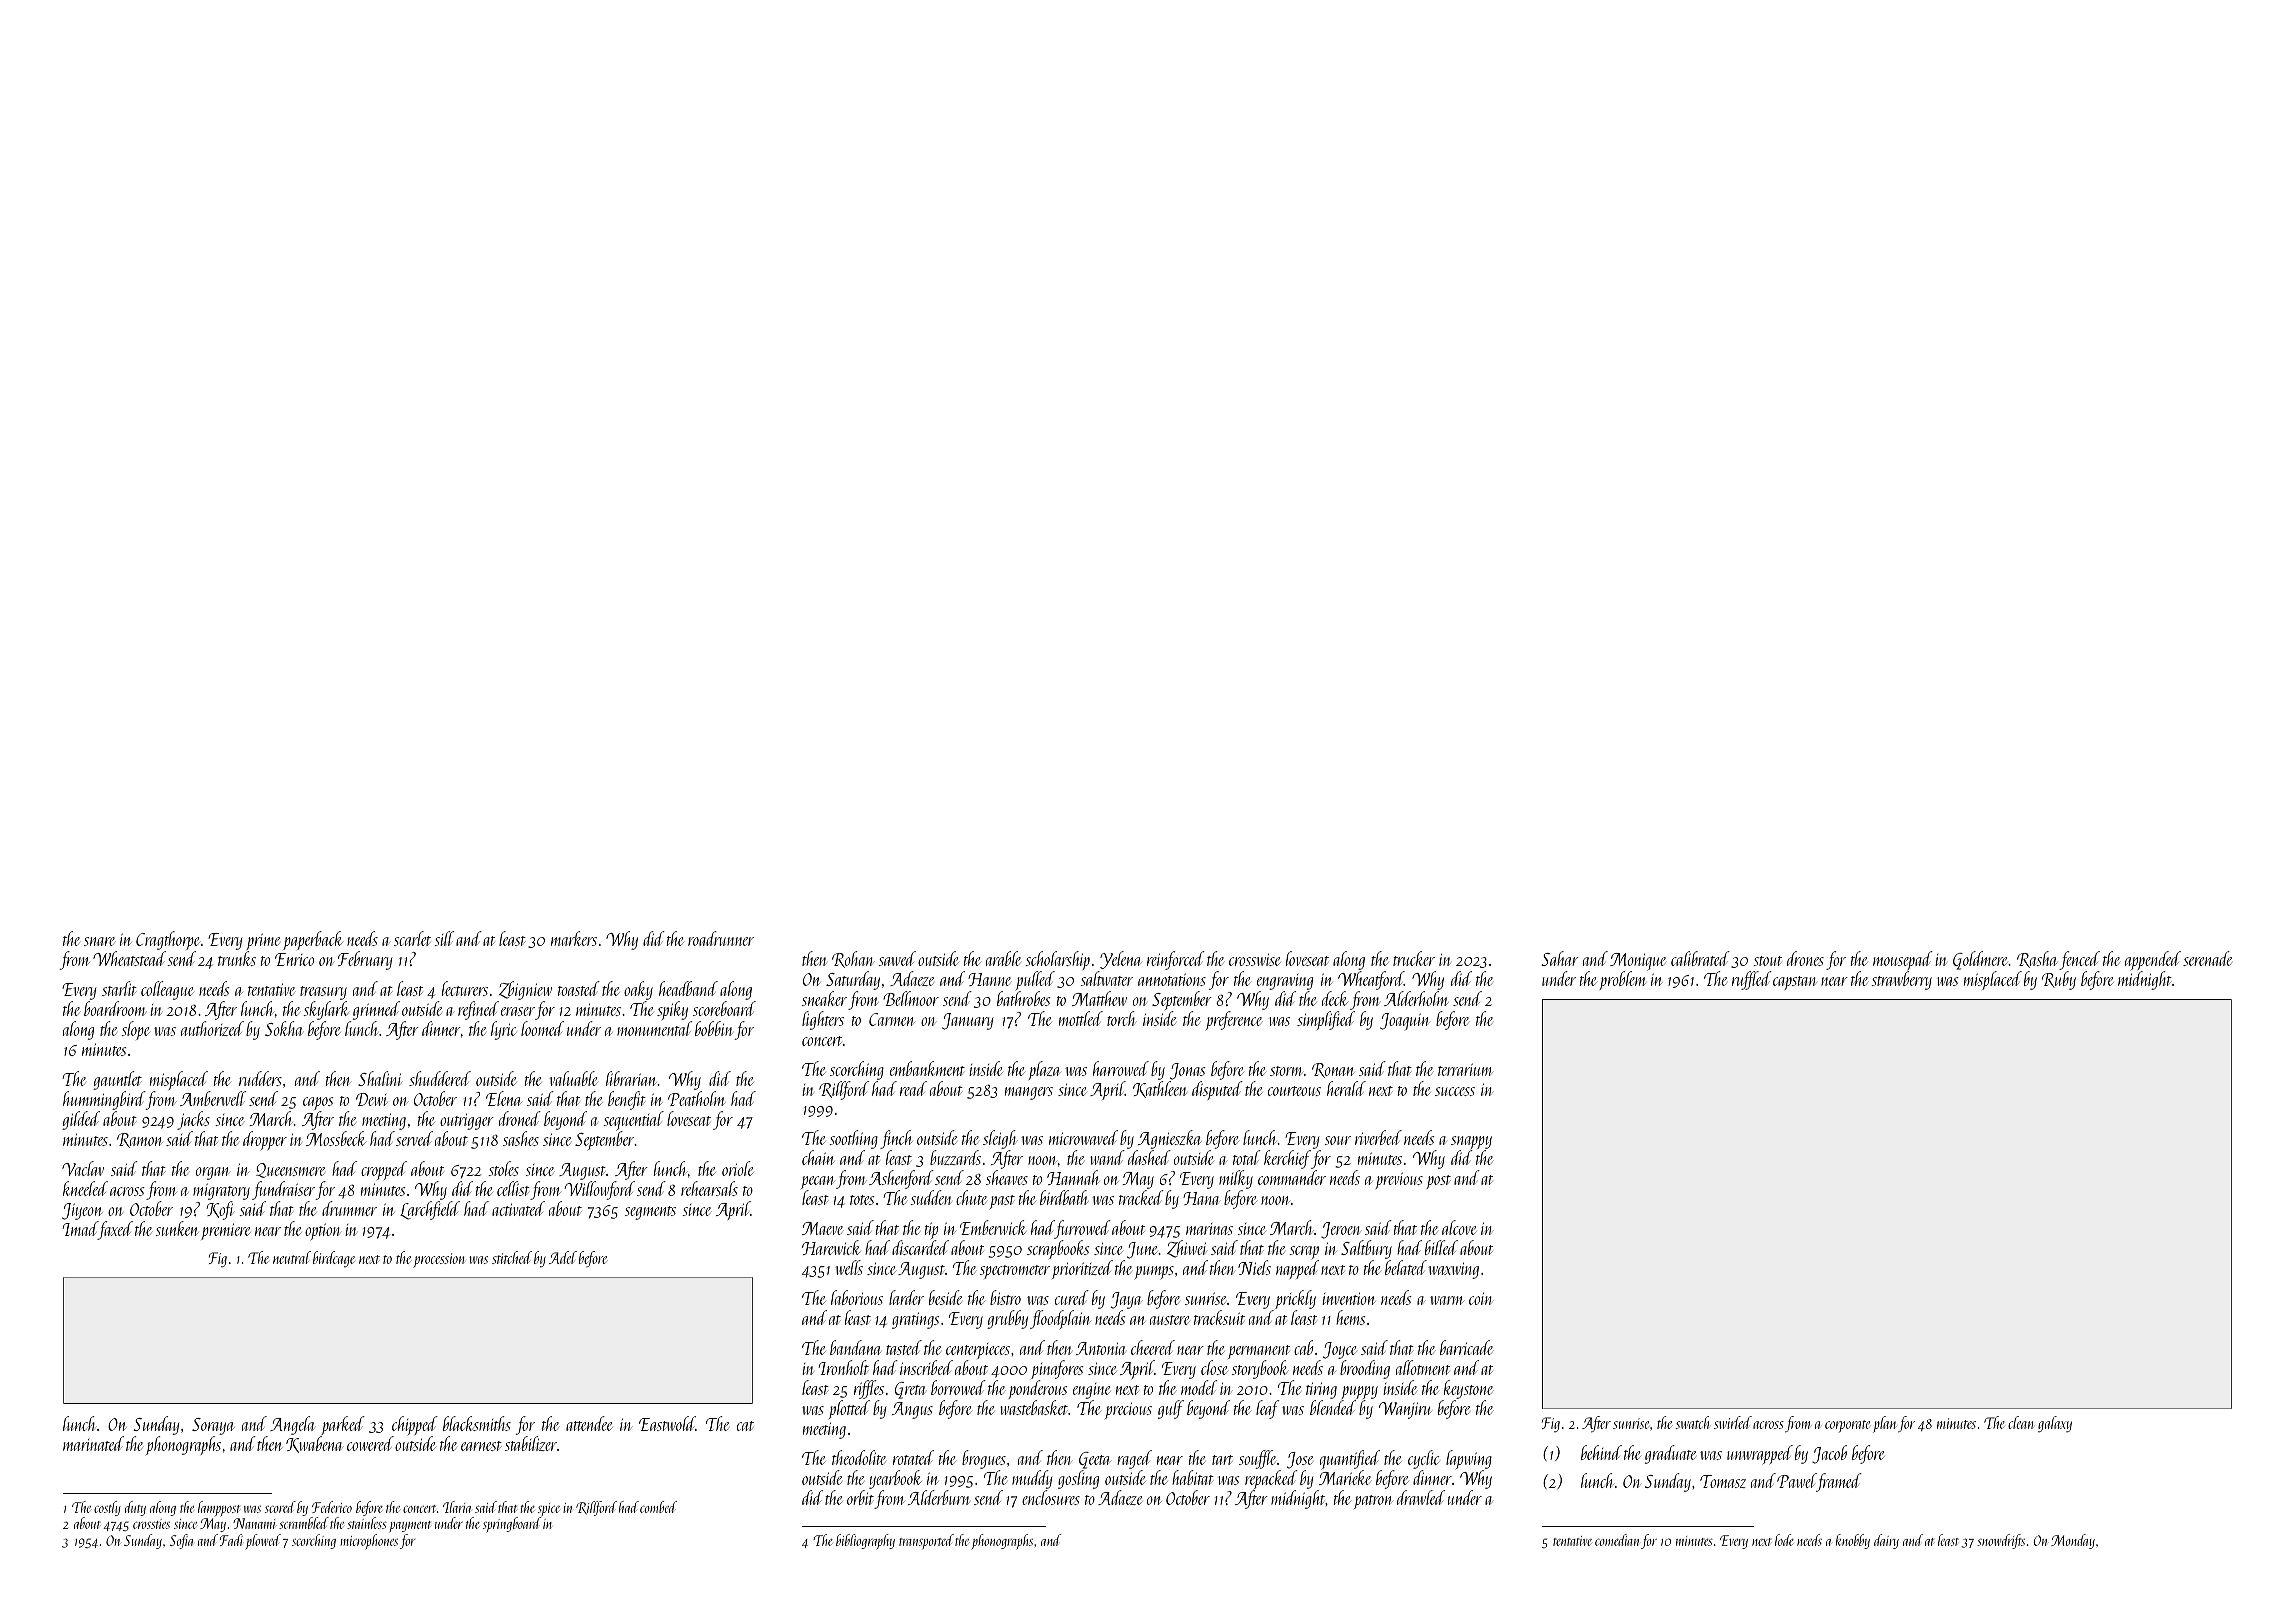 Image resolution: width=2295 pixels, height=1623 pixels. What do you see at coordinates (129, 958) in the page?
I see `Wheatstead` at bounding box center [129, 958].
